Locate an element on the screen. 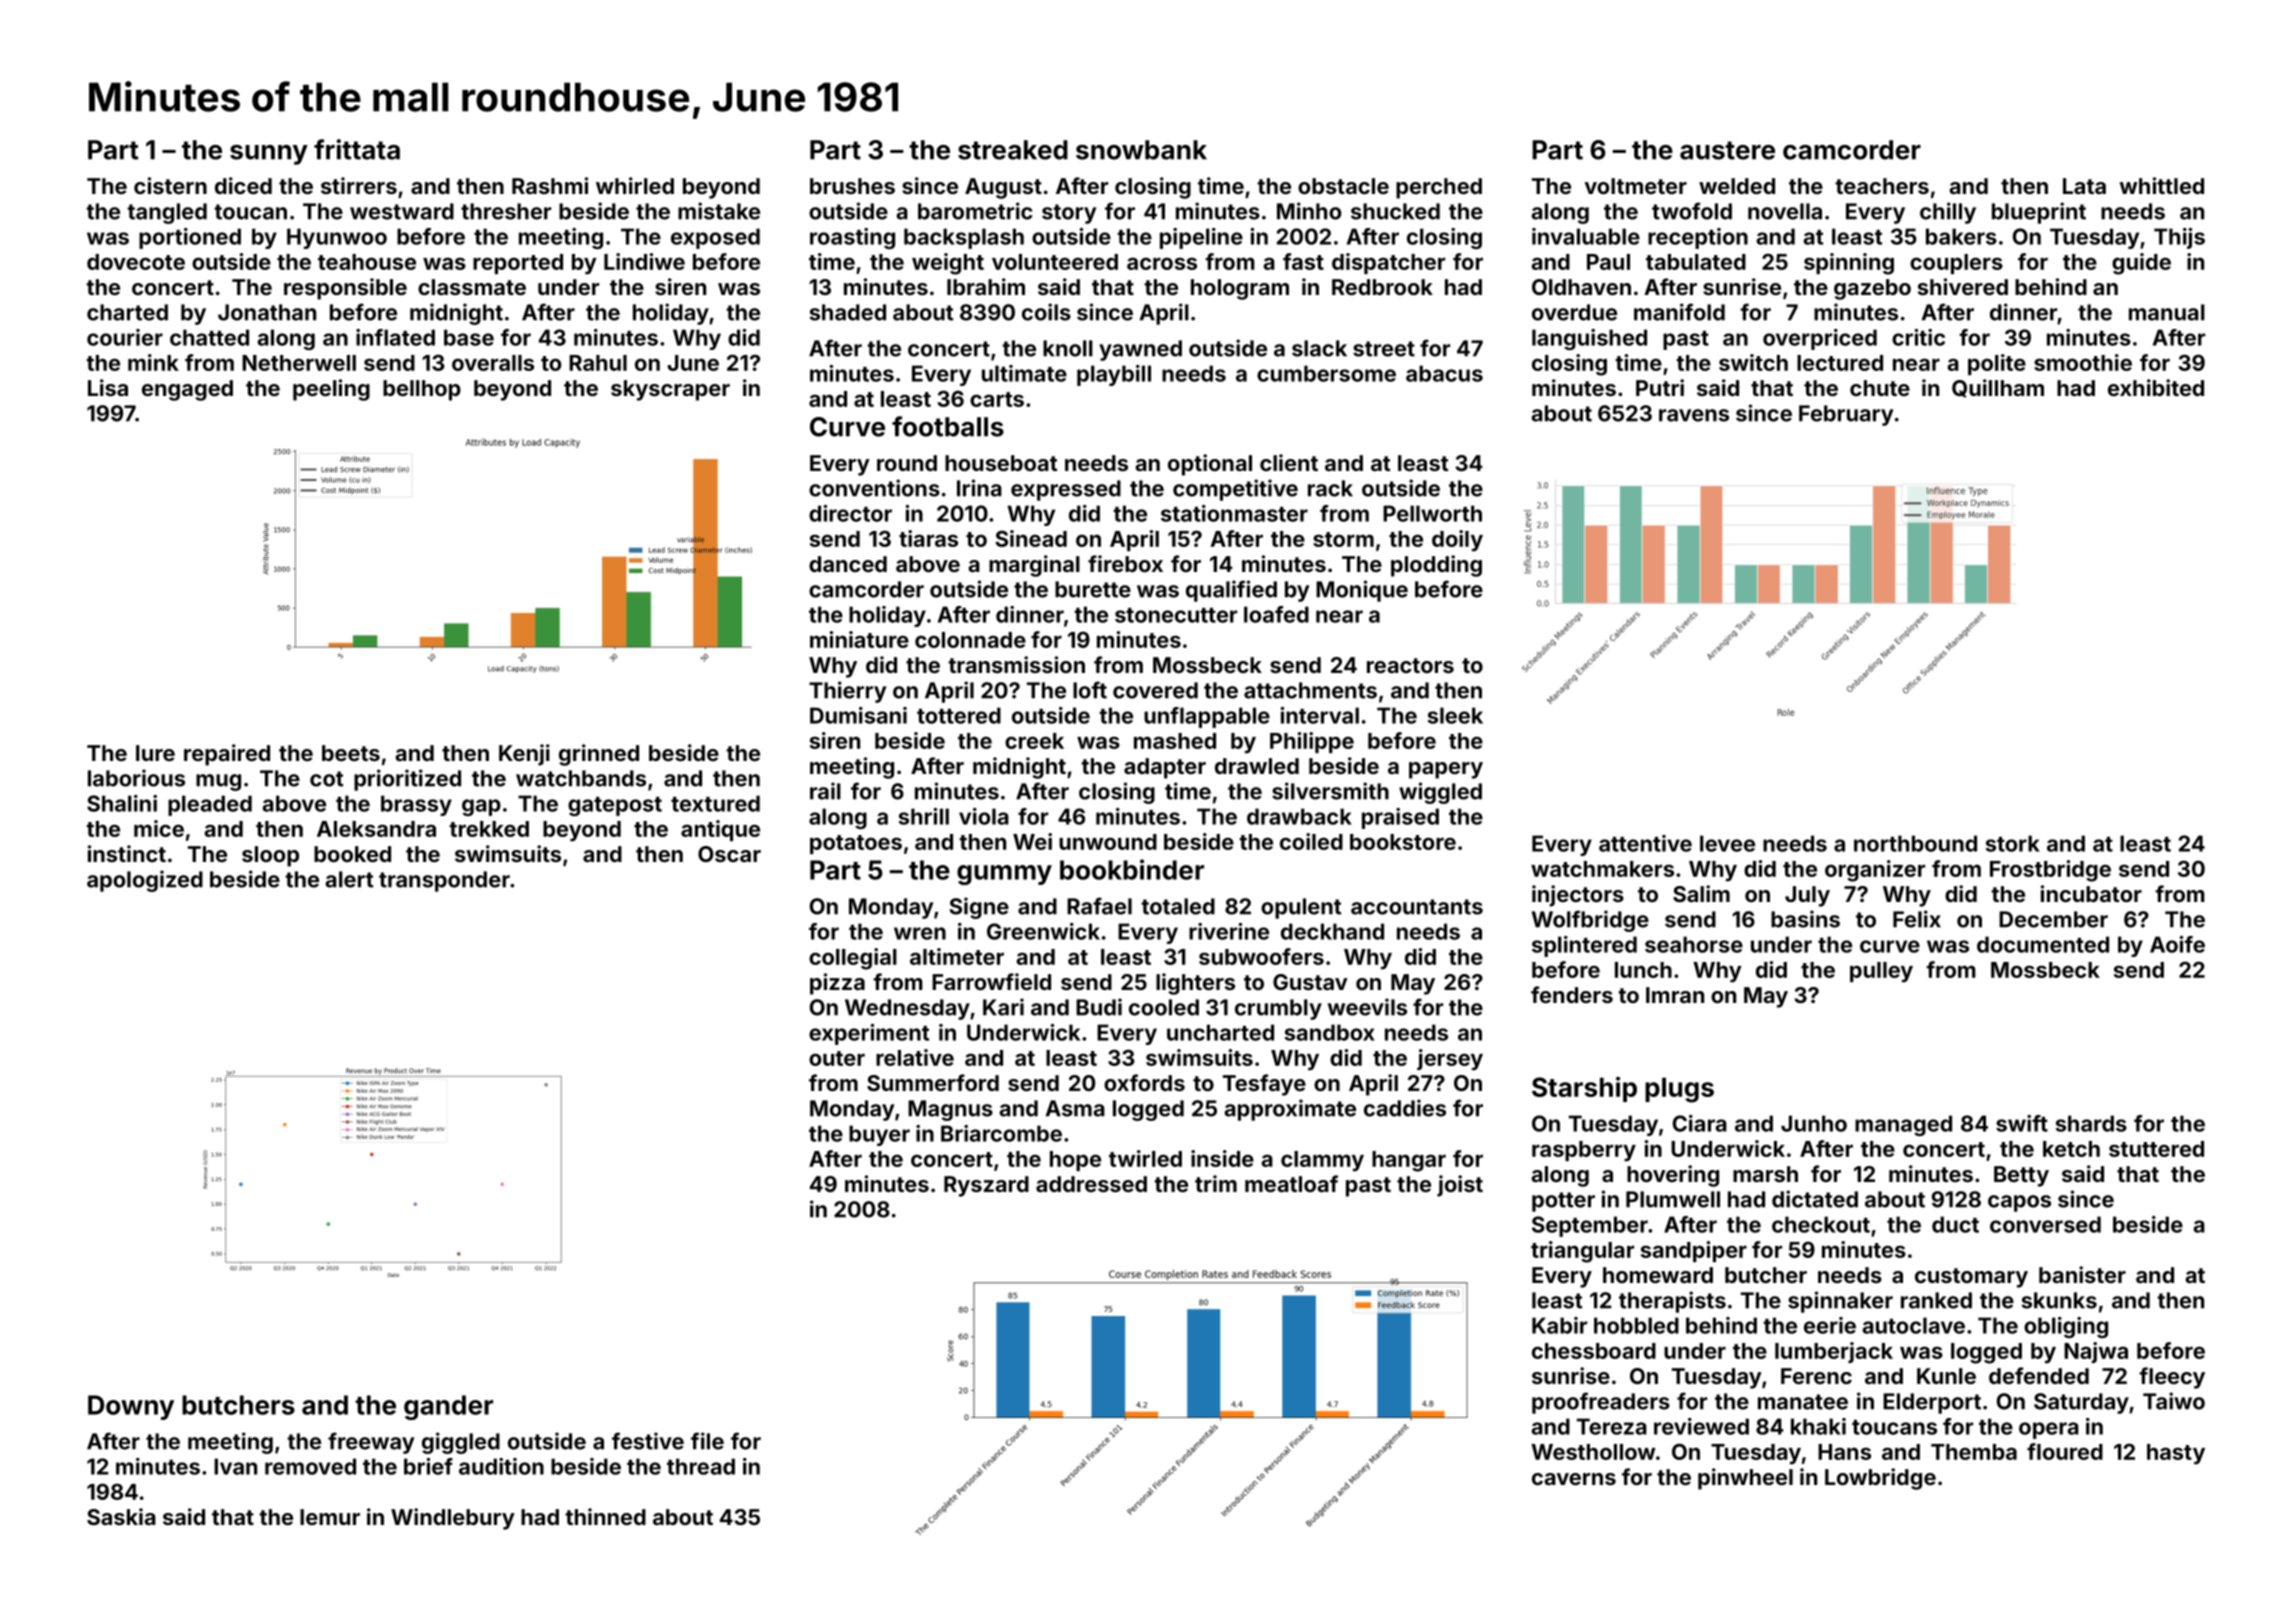 The height and width of the screenshot is (1620, 2292). Lowbridge is located at coordinates (1880, 1479).
